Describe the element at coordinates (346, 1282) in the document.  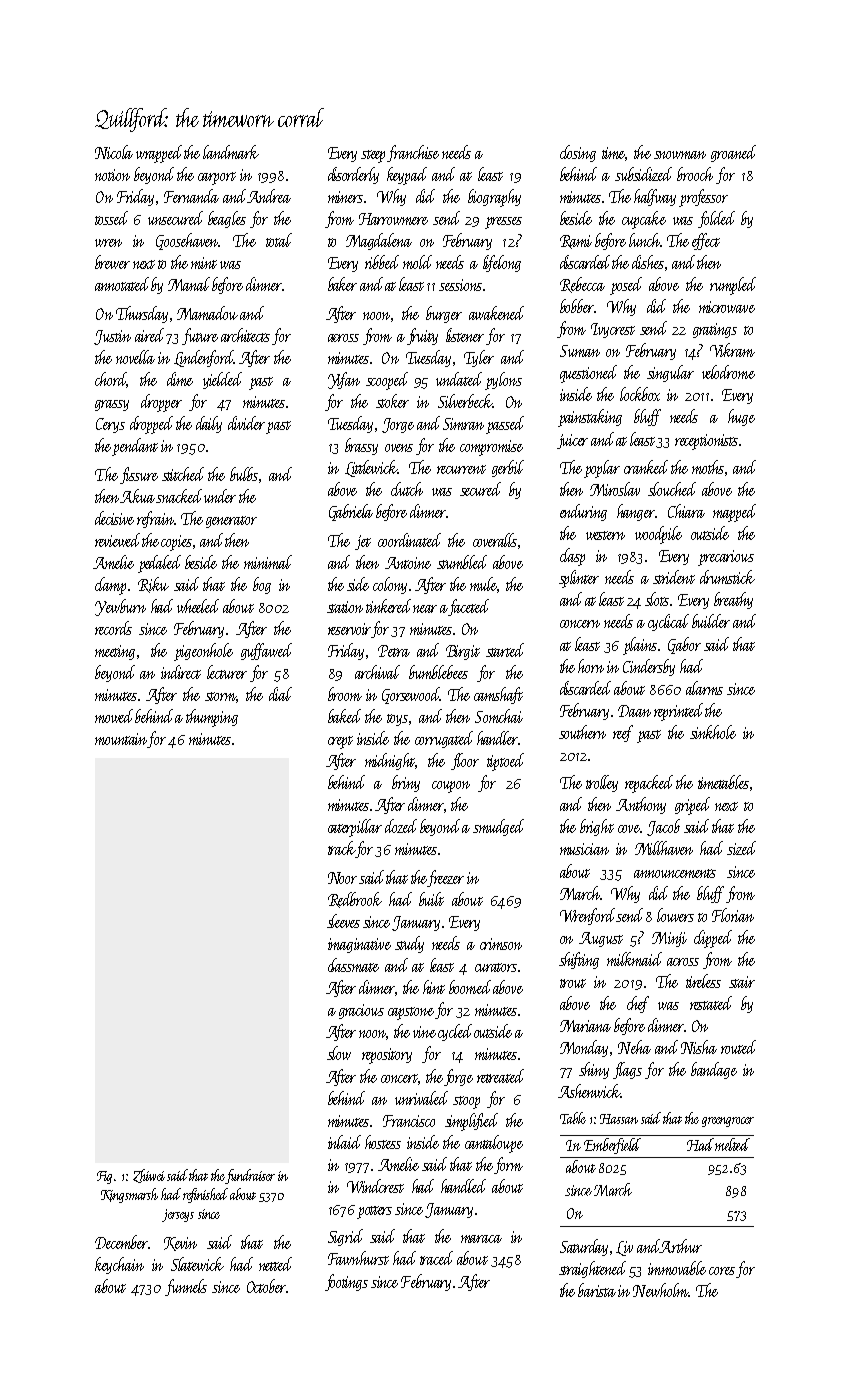
I see `footings` at that location.
